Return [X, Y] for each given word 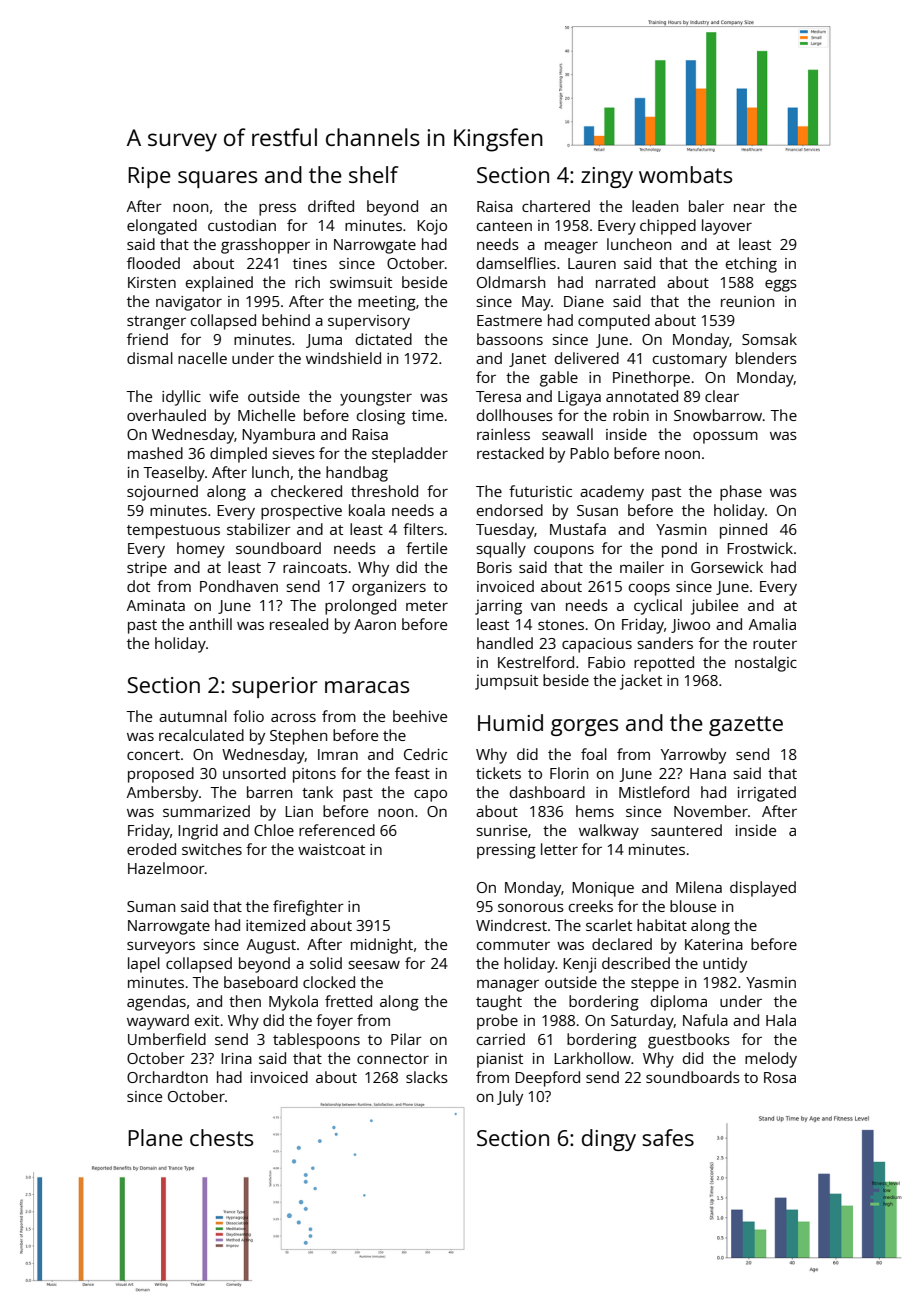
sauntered [686, 830]
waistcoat [331, 849]
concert [153, 755]
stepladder [410, 455]
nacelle [202, 358]
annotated [642, 396]
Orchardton [167, 1077]
